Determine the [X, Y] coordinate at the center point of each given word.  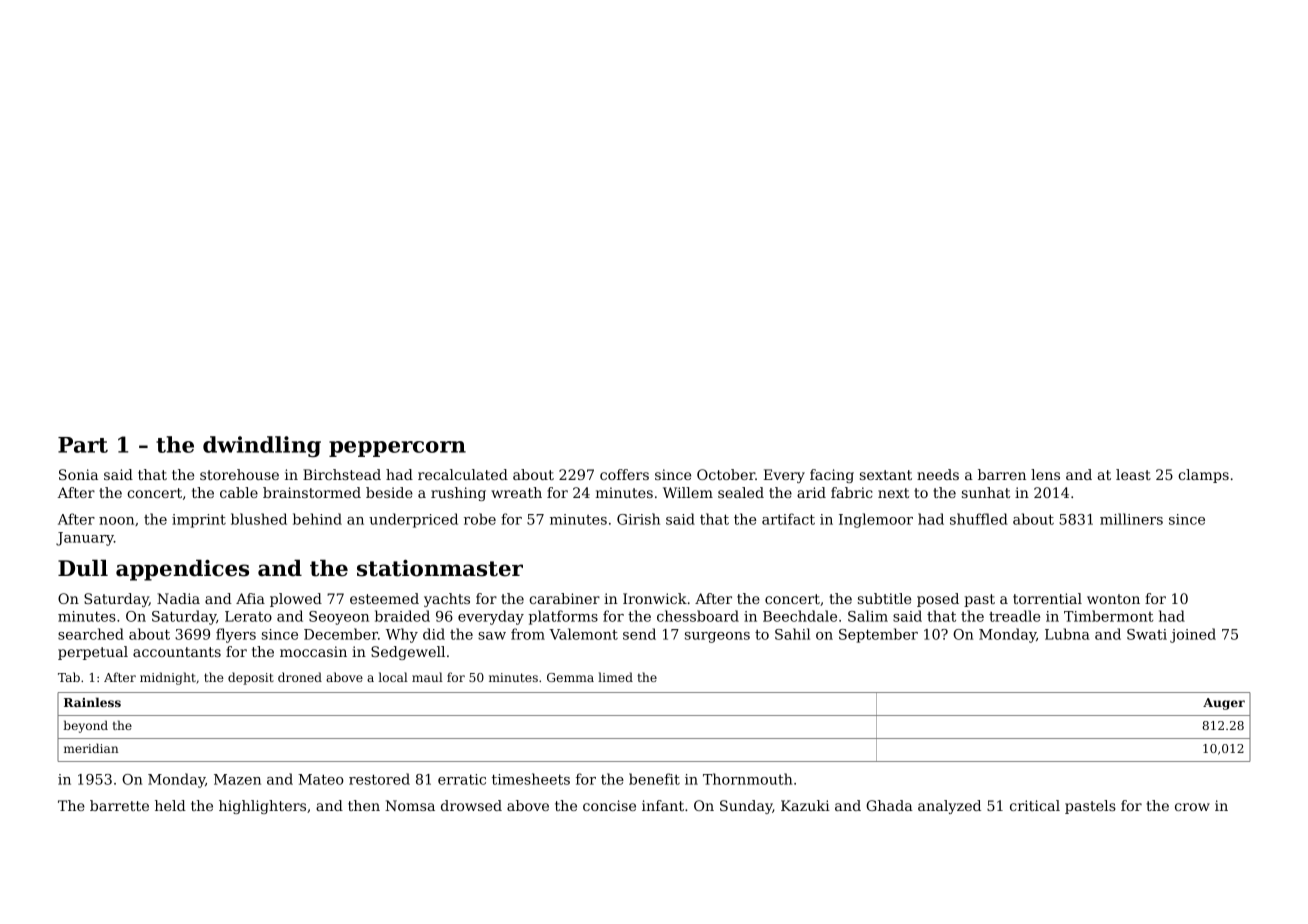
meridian [91, 748]
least [1133, 474]
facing [832, 476]
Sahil [792, 634]
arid [811, 492]
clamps [1203, 476]
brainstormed [312, 492]
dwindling [262, 446]
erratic [462, 779]
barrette [119, 805]
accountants [177, 652]
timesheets [531, 779]
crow [1192, 807]
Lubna [1067, 634]
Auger [1224, 704]
